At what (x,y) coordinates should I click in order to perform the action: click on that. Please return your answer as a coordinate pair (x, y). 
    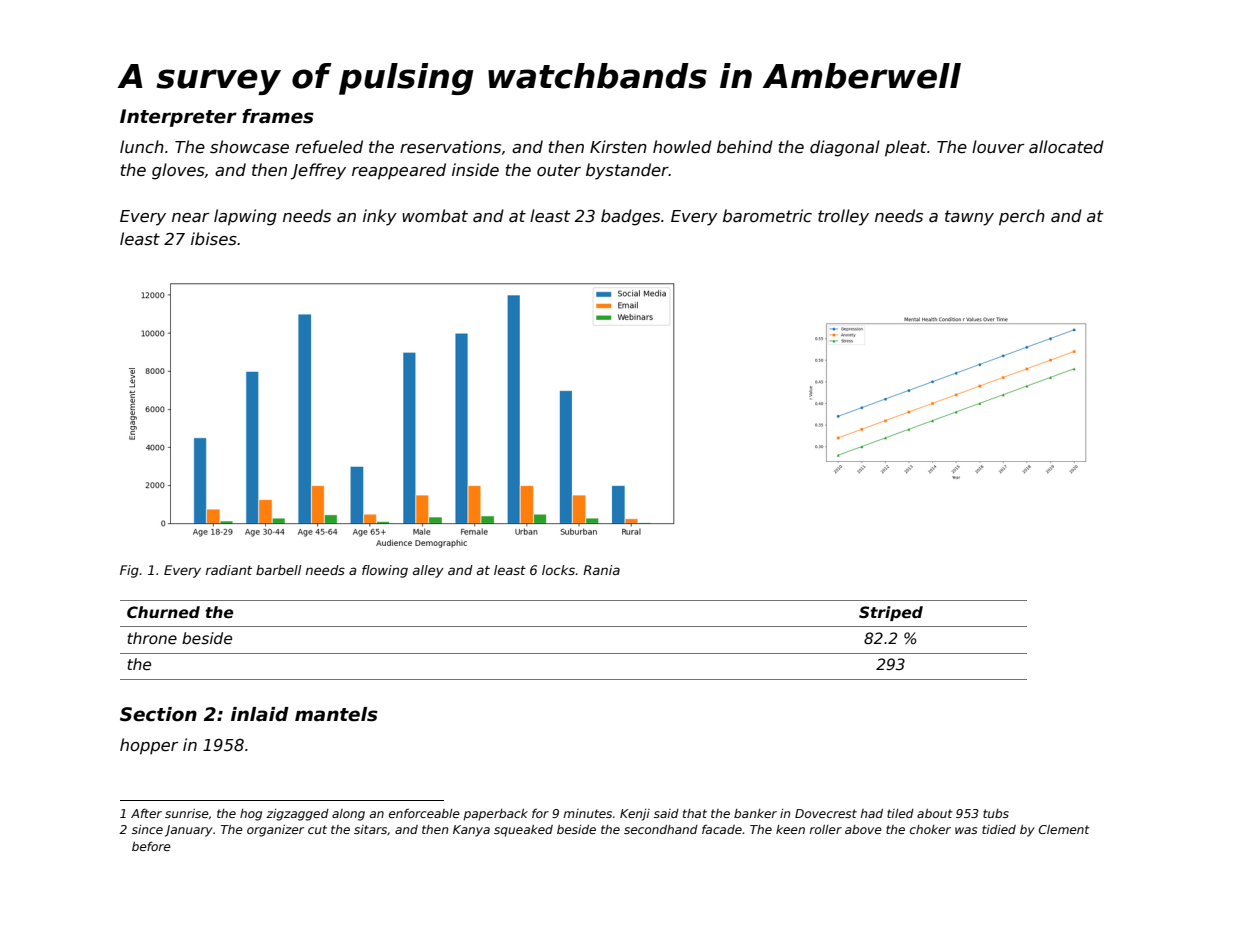
    Looking at the image, I should click on (695, 813).
